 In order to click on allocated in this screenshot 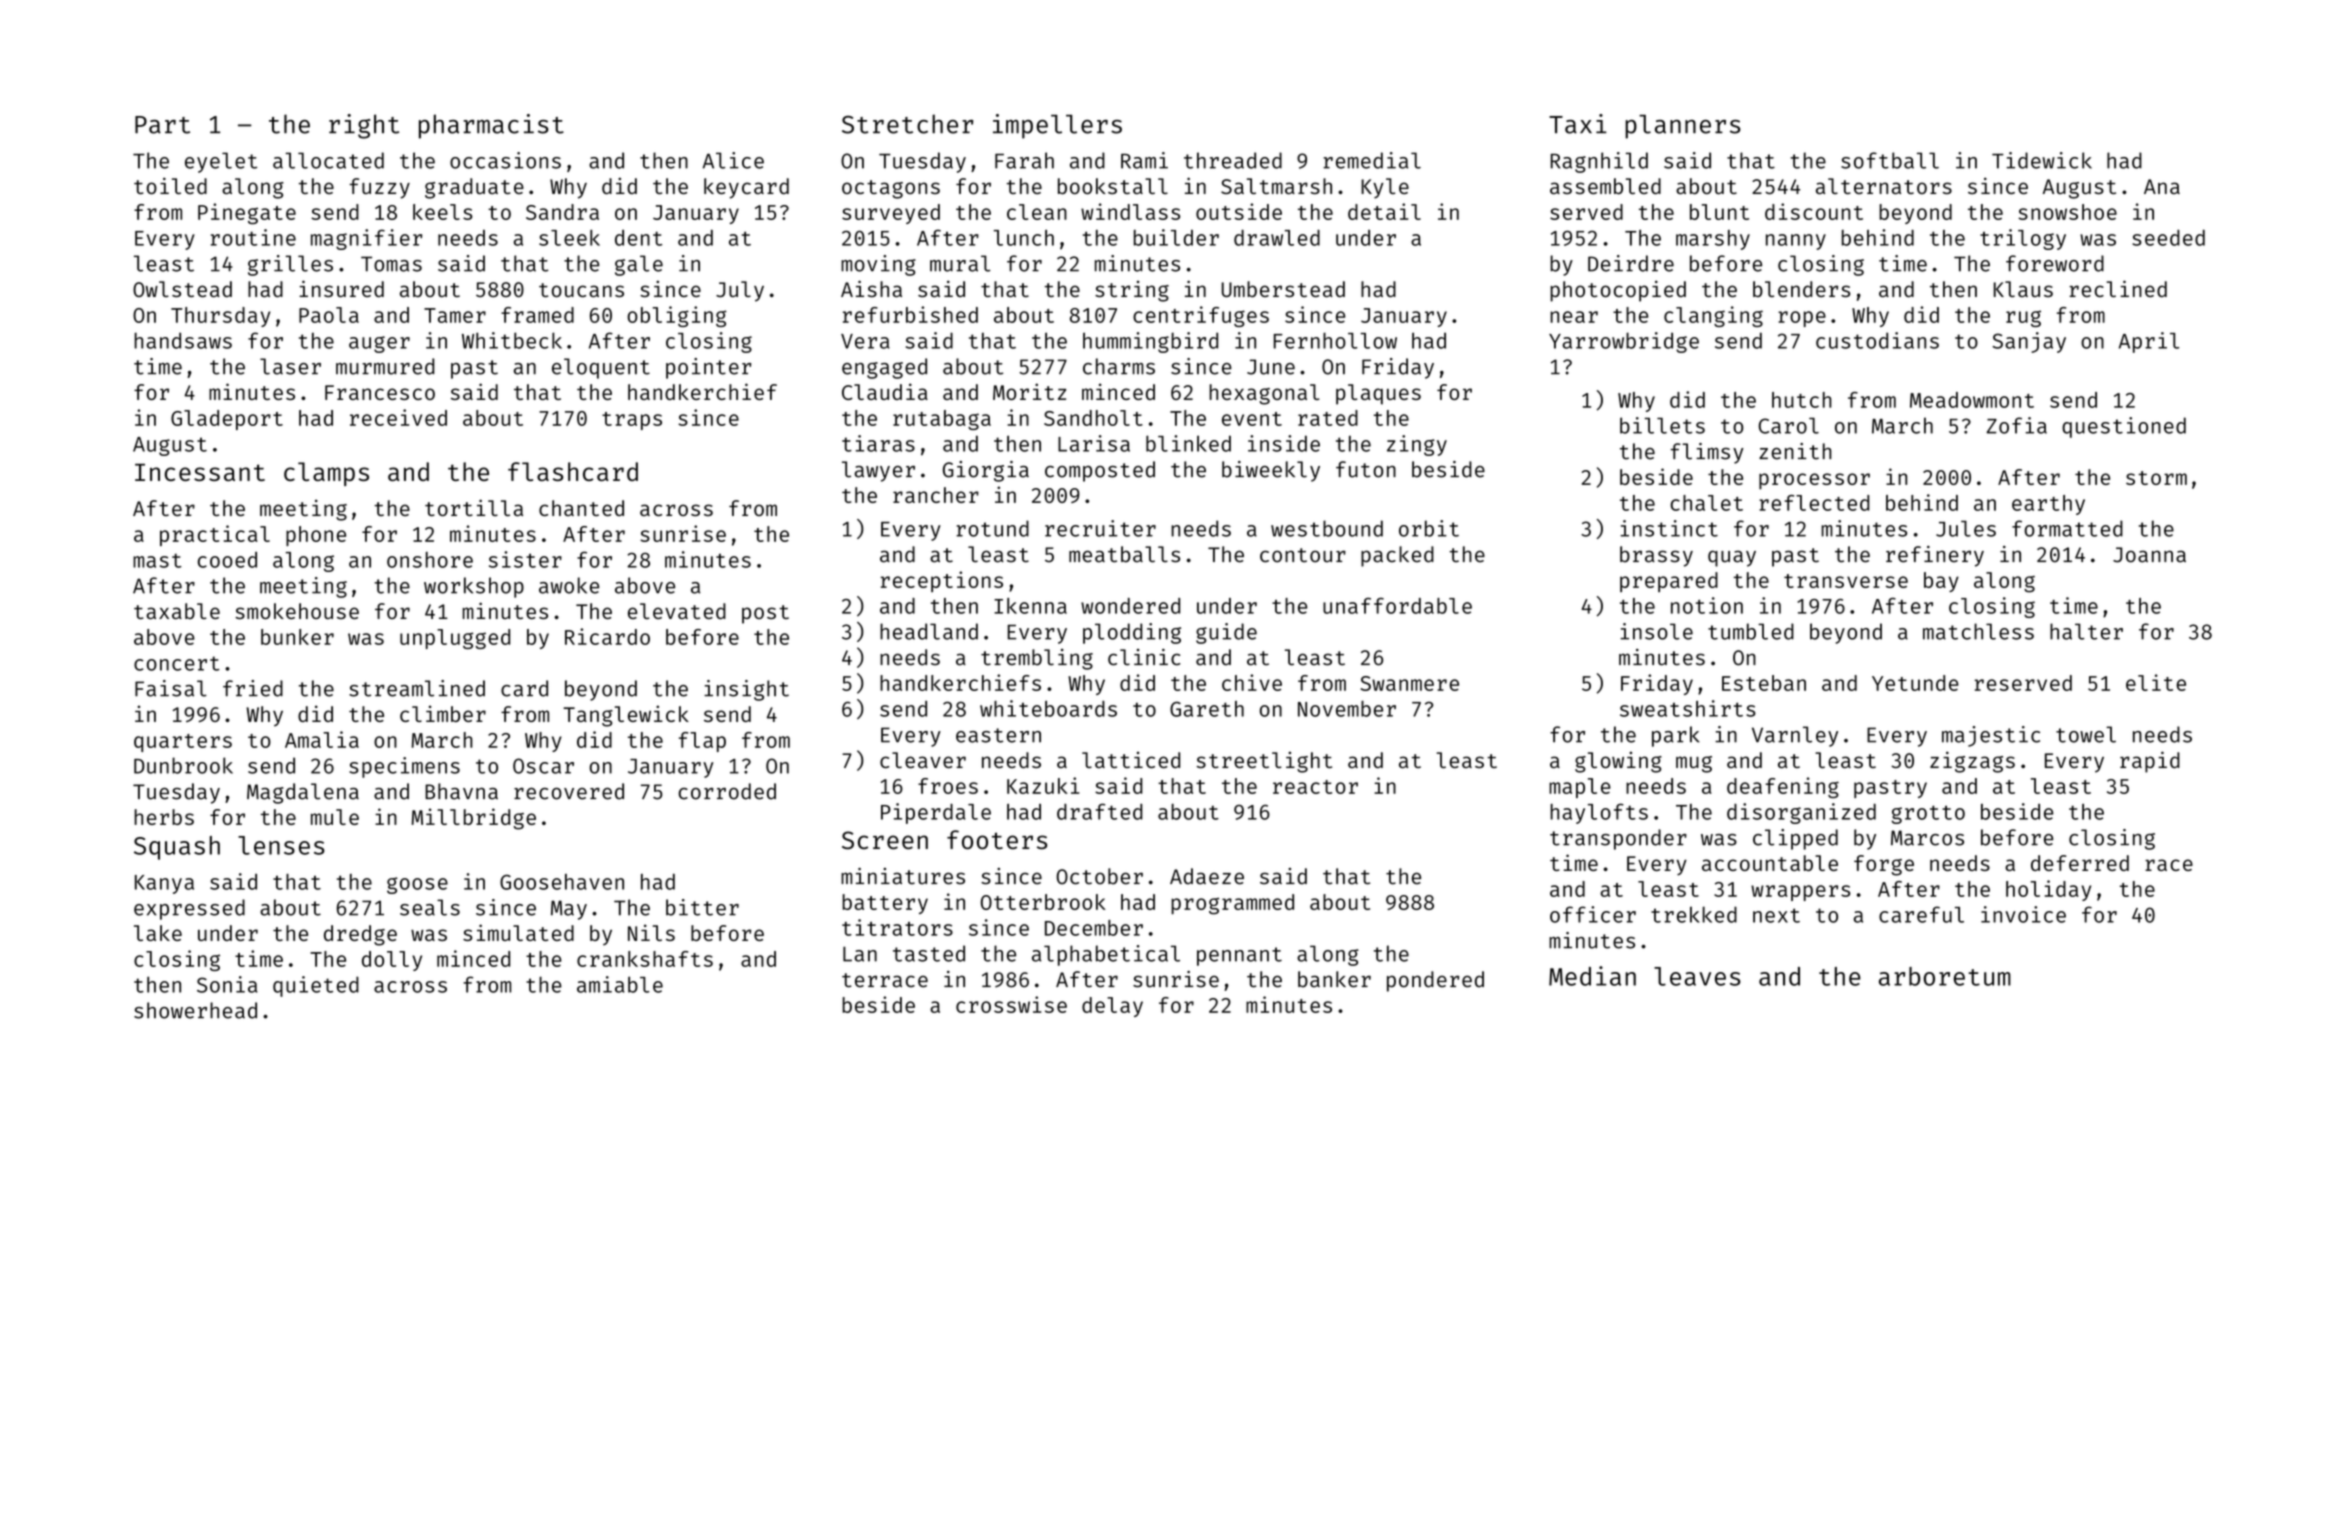, I will do `click(328, 160)`.
